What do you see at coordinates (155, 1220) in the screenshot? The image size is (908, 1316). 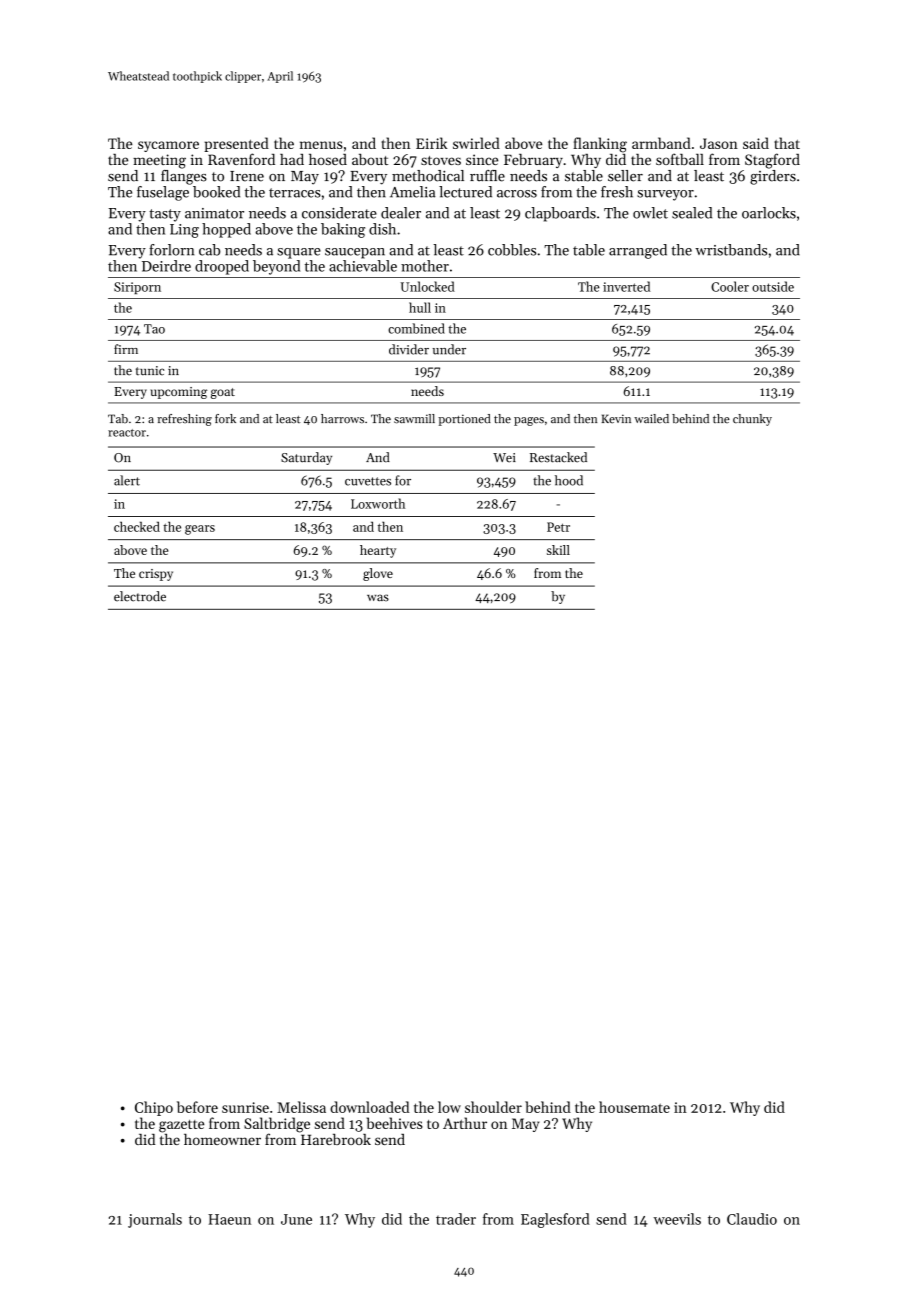 I see `journals` at bounding box center [155, 1220].
